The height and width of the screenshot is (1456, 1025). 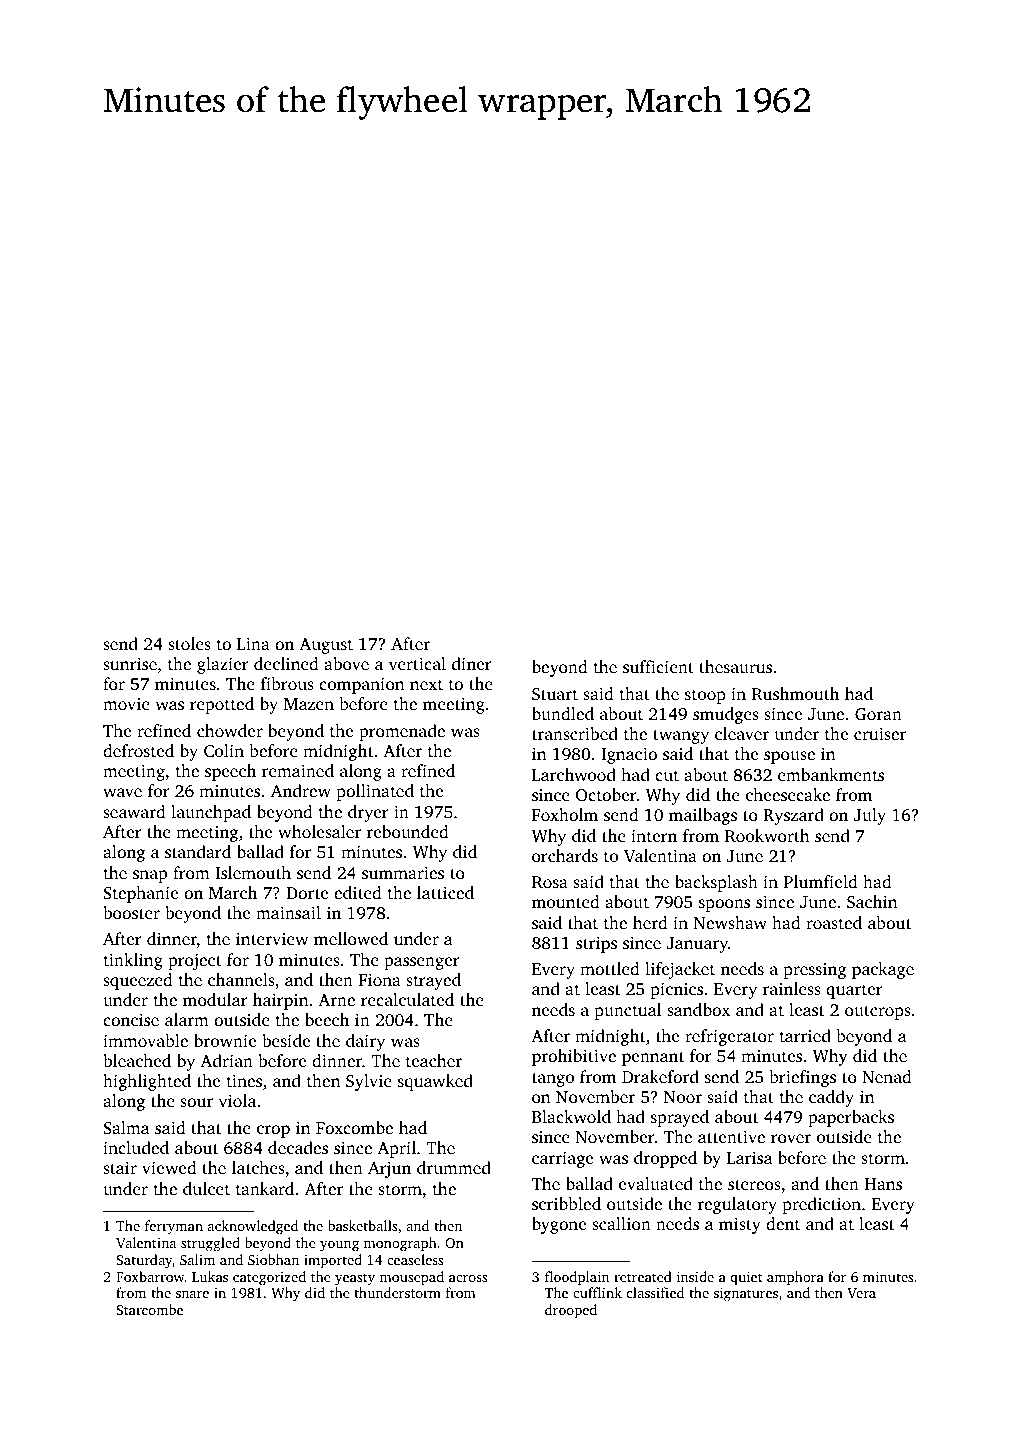 What do you see at coordinates (767, 836) in the screenshot?
I see `Rookworth` at bounding box center [767, 836].
